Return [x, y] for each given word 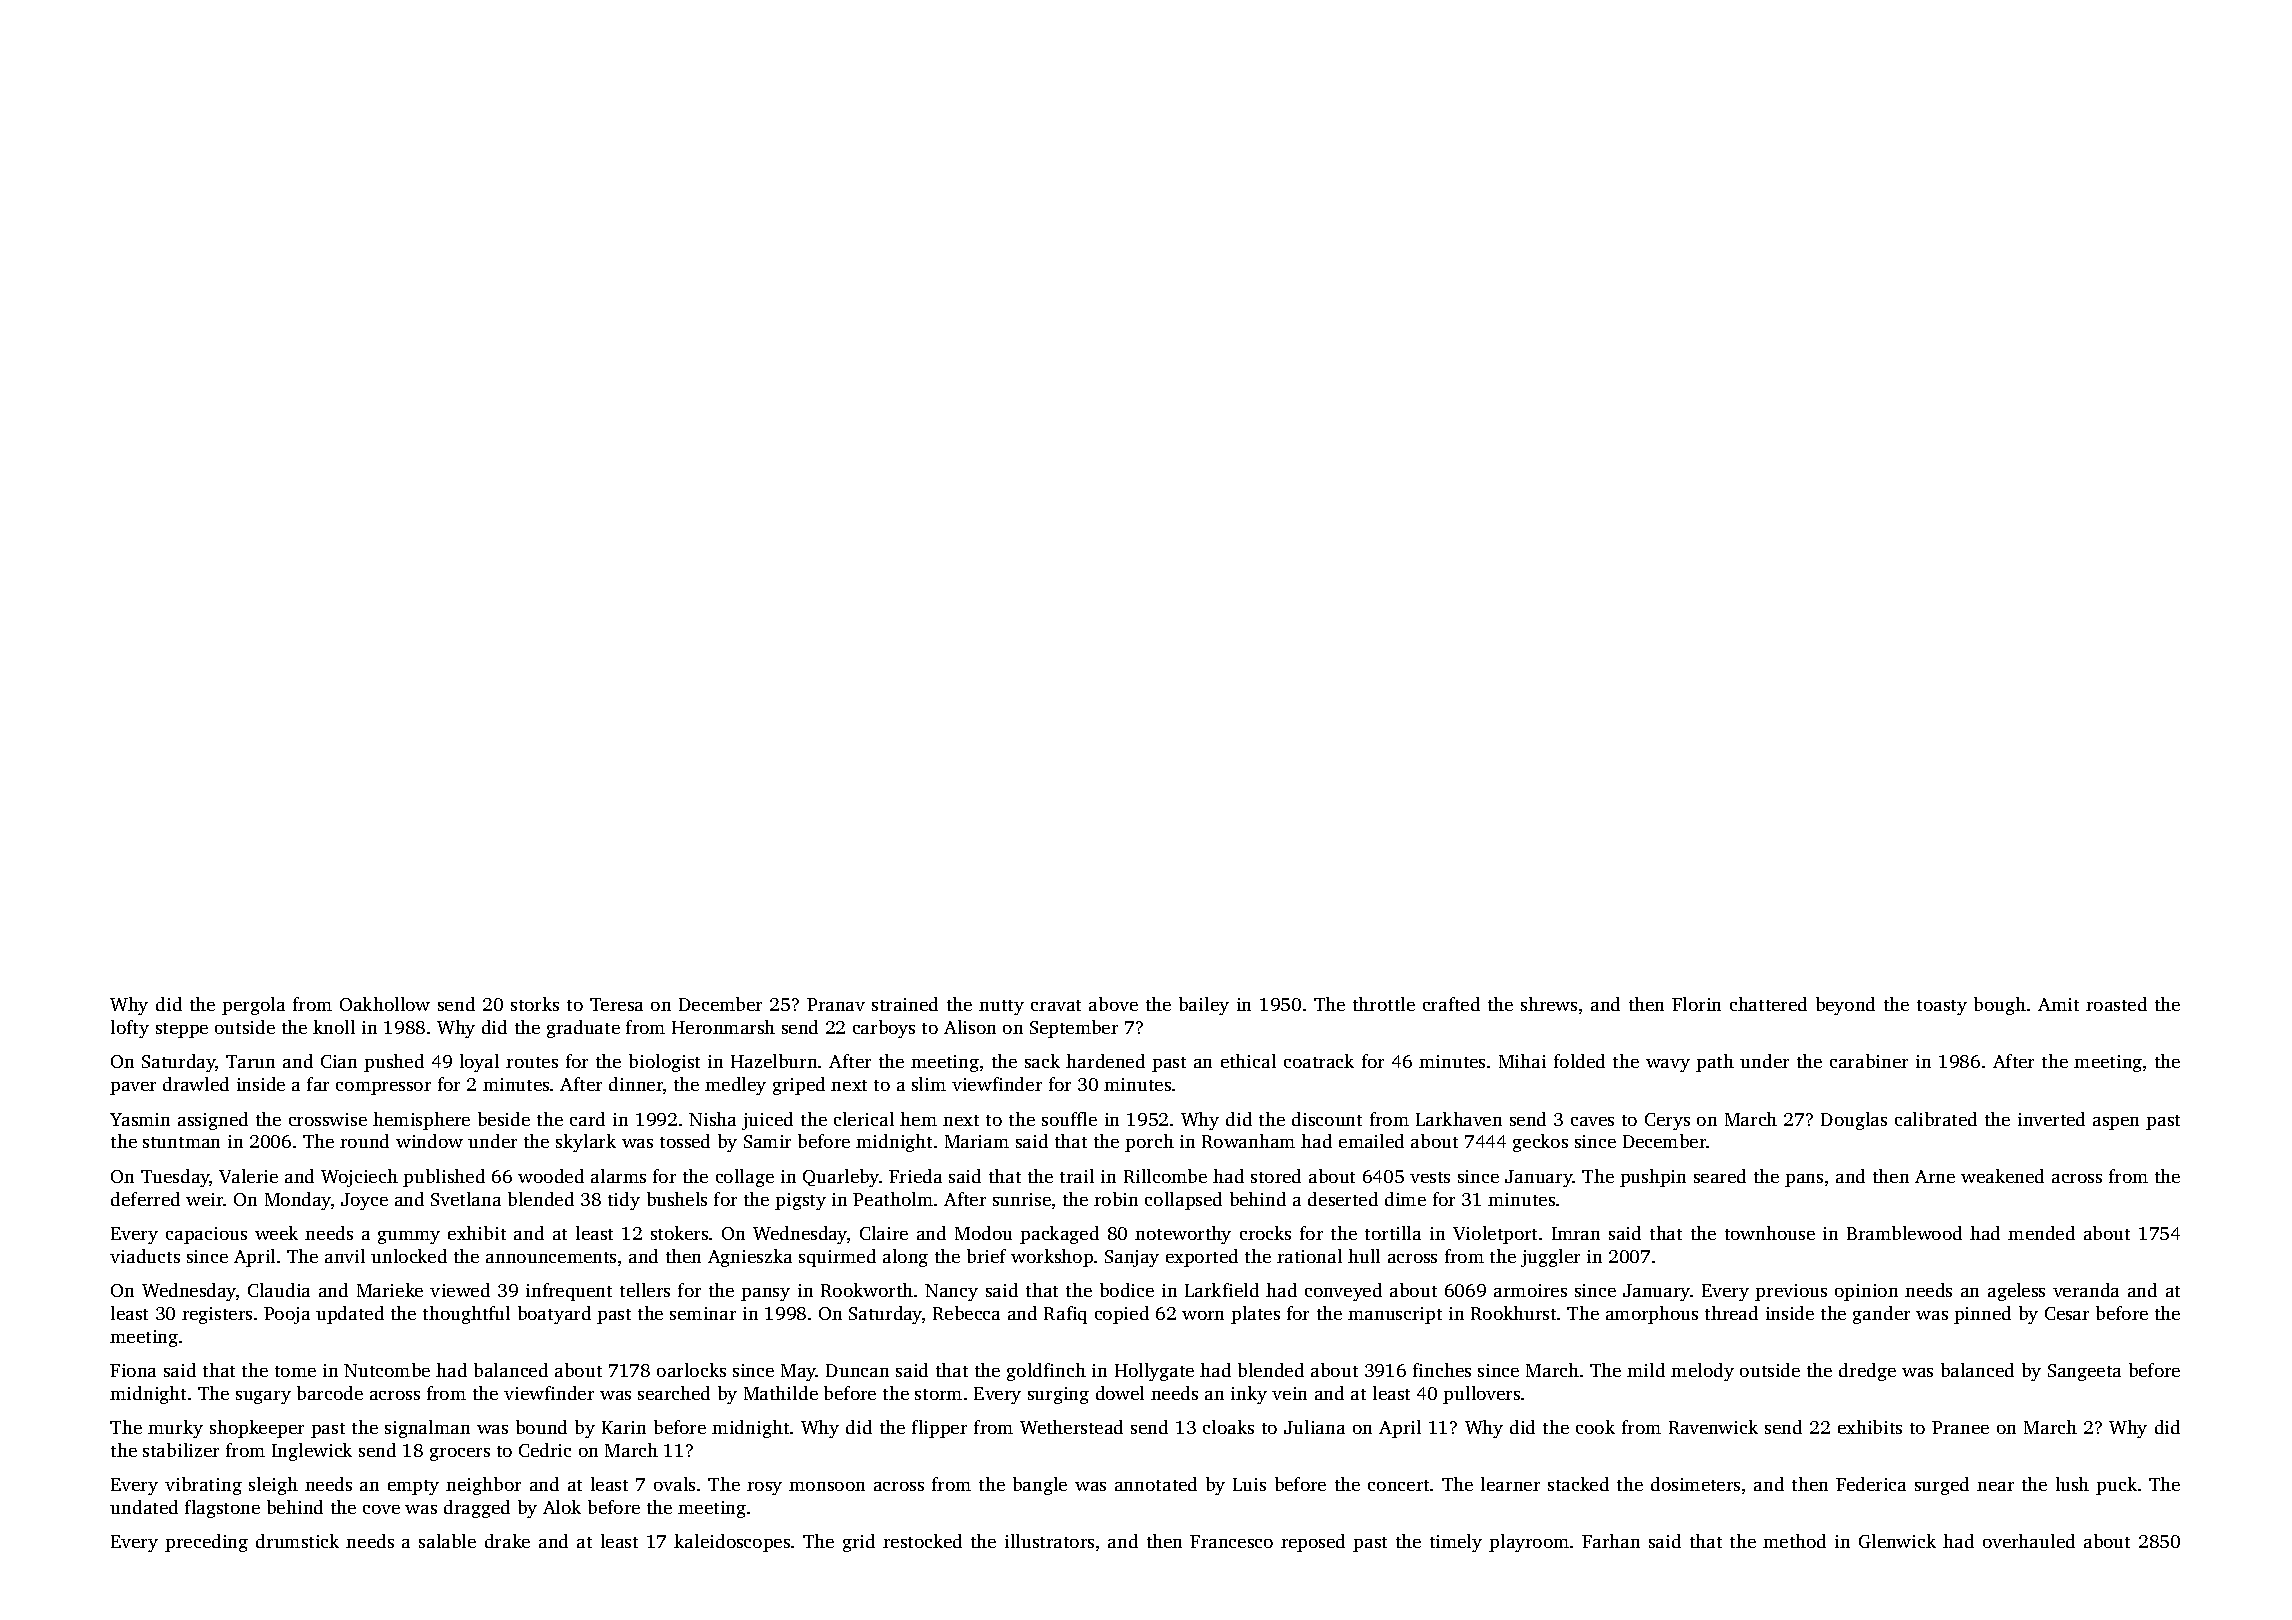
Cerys [1667, 1121]
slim [929, 1084]
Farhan [1611, 1541]
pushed [394, 1063]
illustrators [1049, 1541]
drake [507, 1541]
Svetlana [466, 1199]
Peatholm [893, 1199]
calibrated [1936, 1119]
